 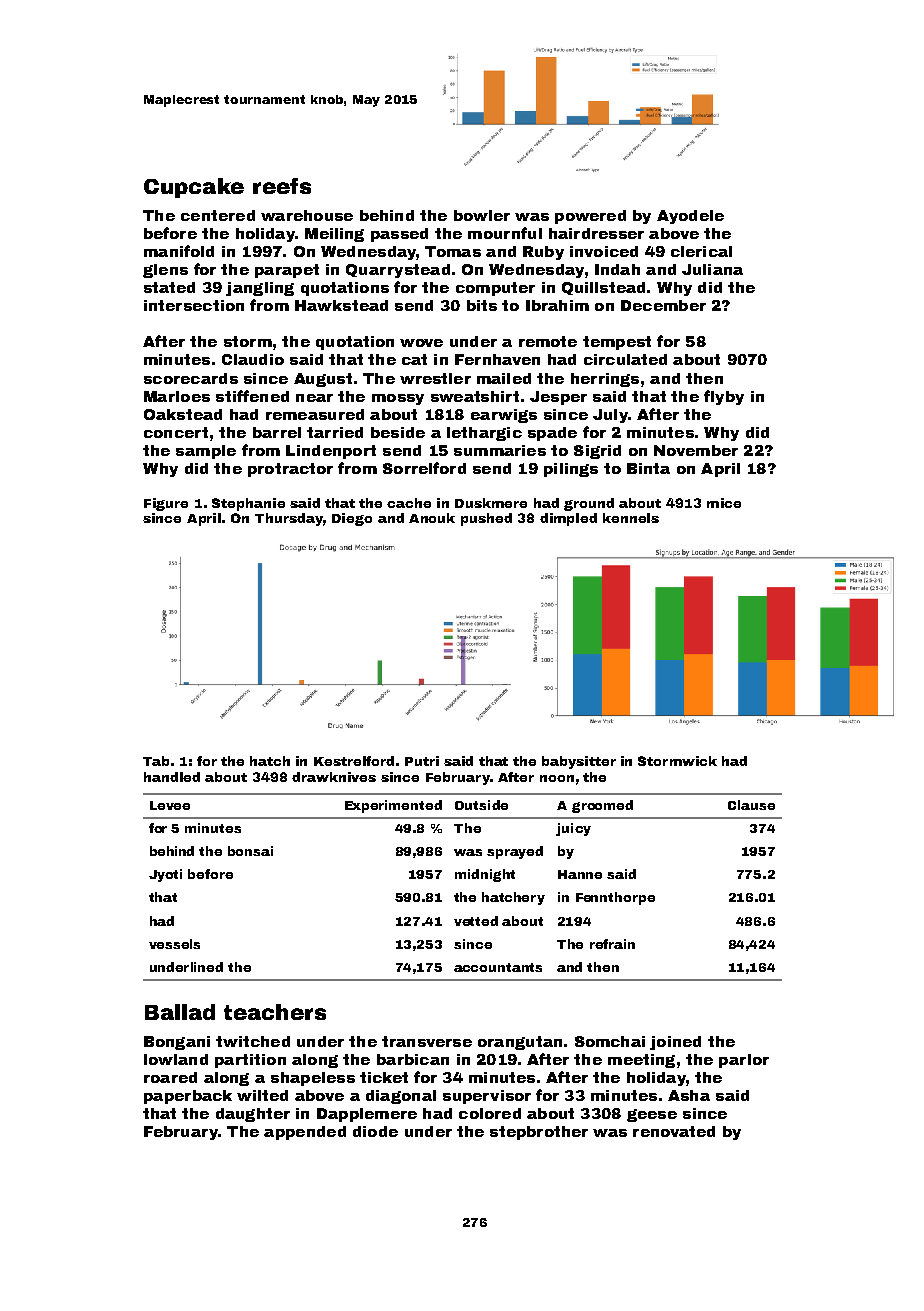 What do you see at coordinates (486, 519) in the document?
I see `pushed` at bounding box center [486, 519].
